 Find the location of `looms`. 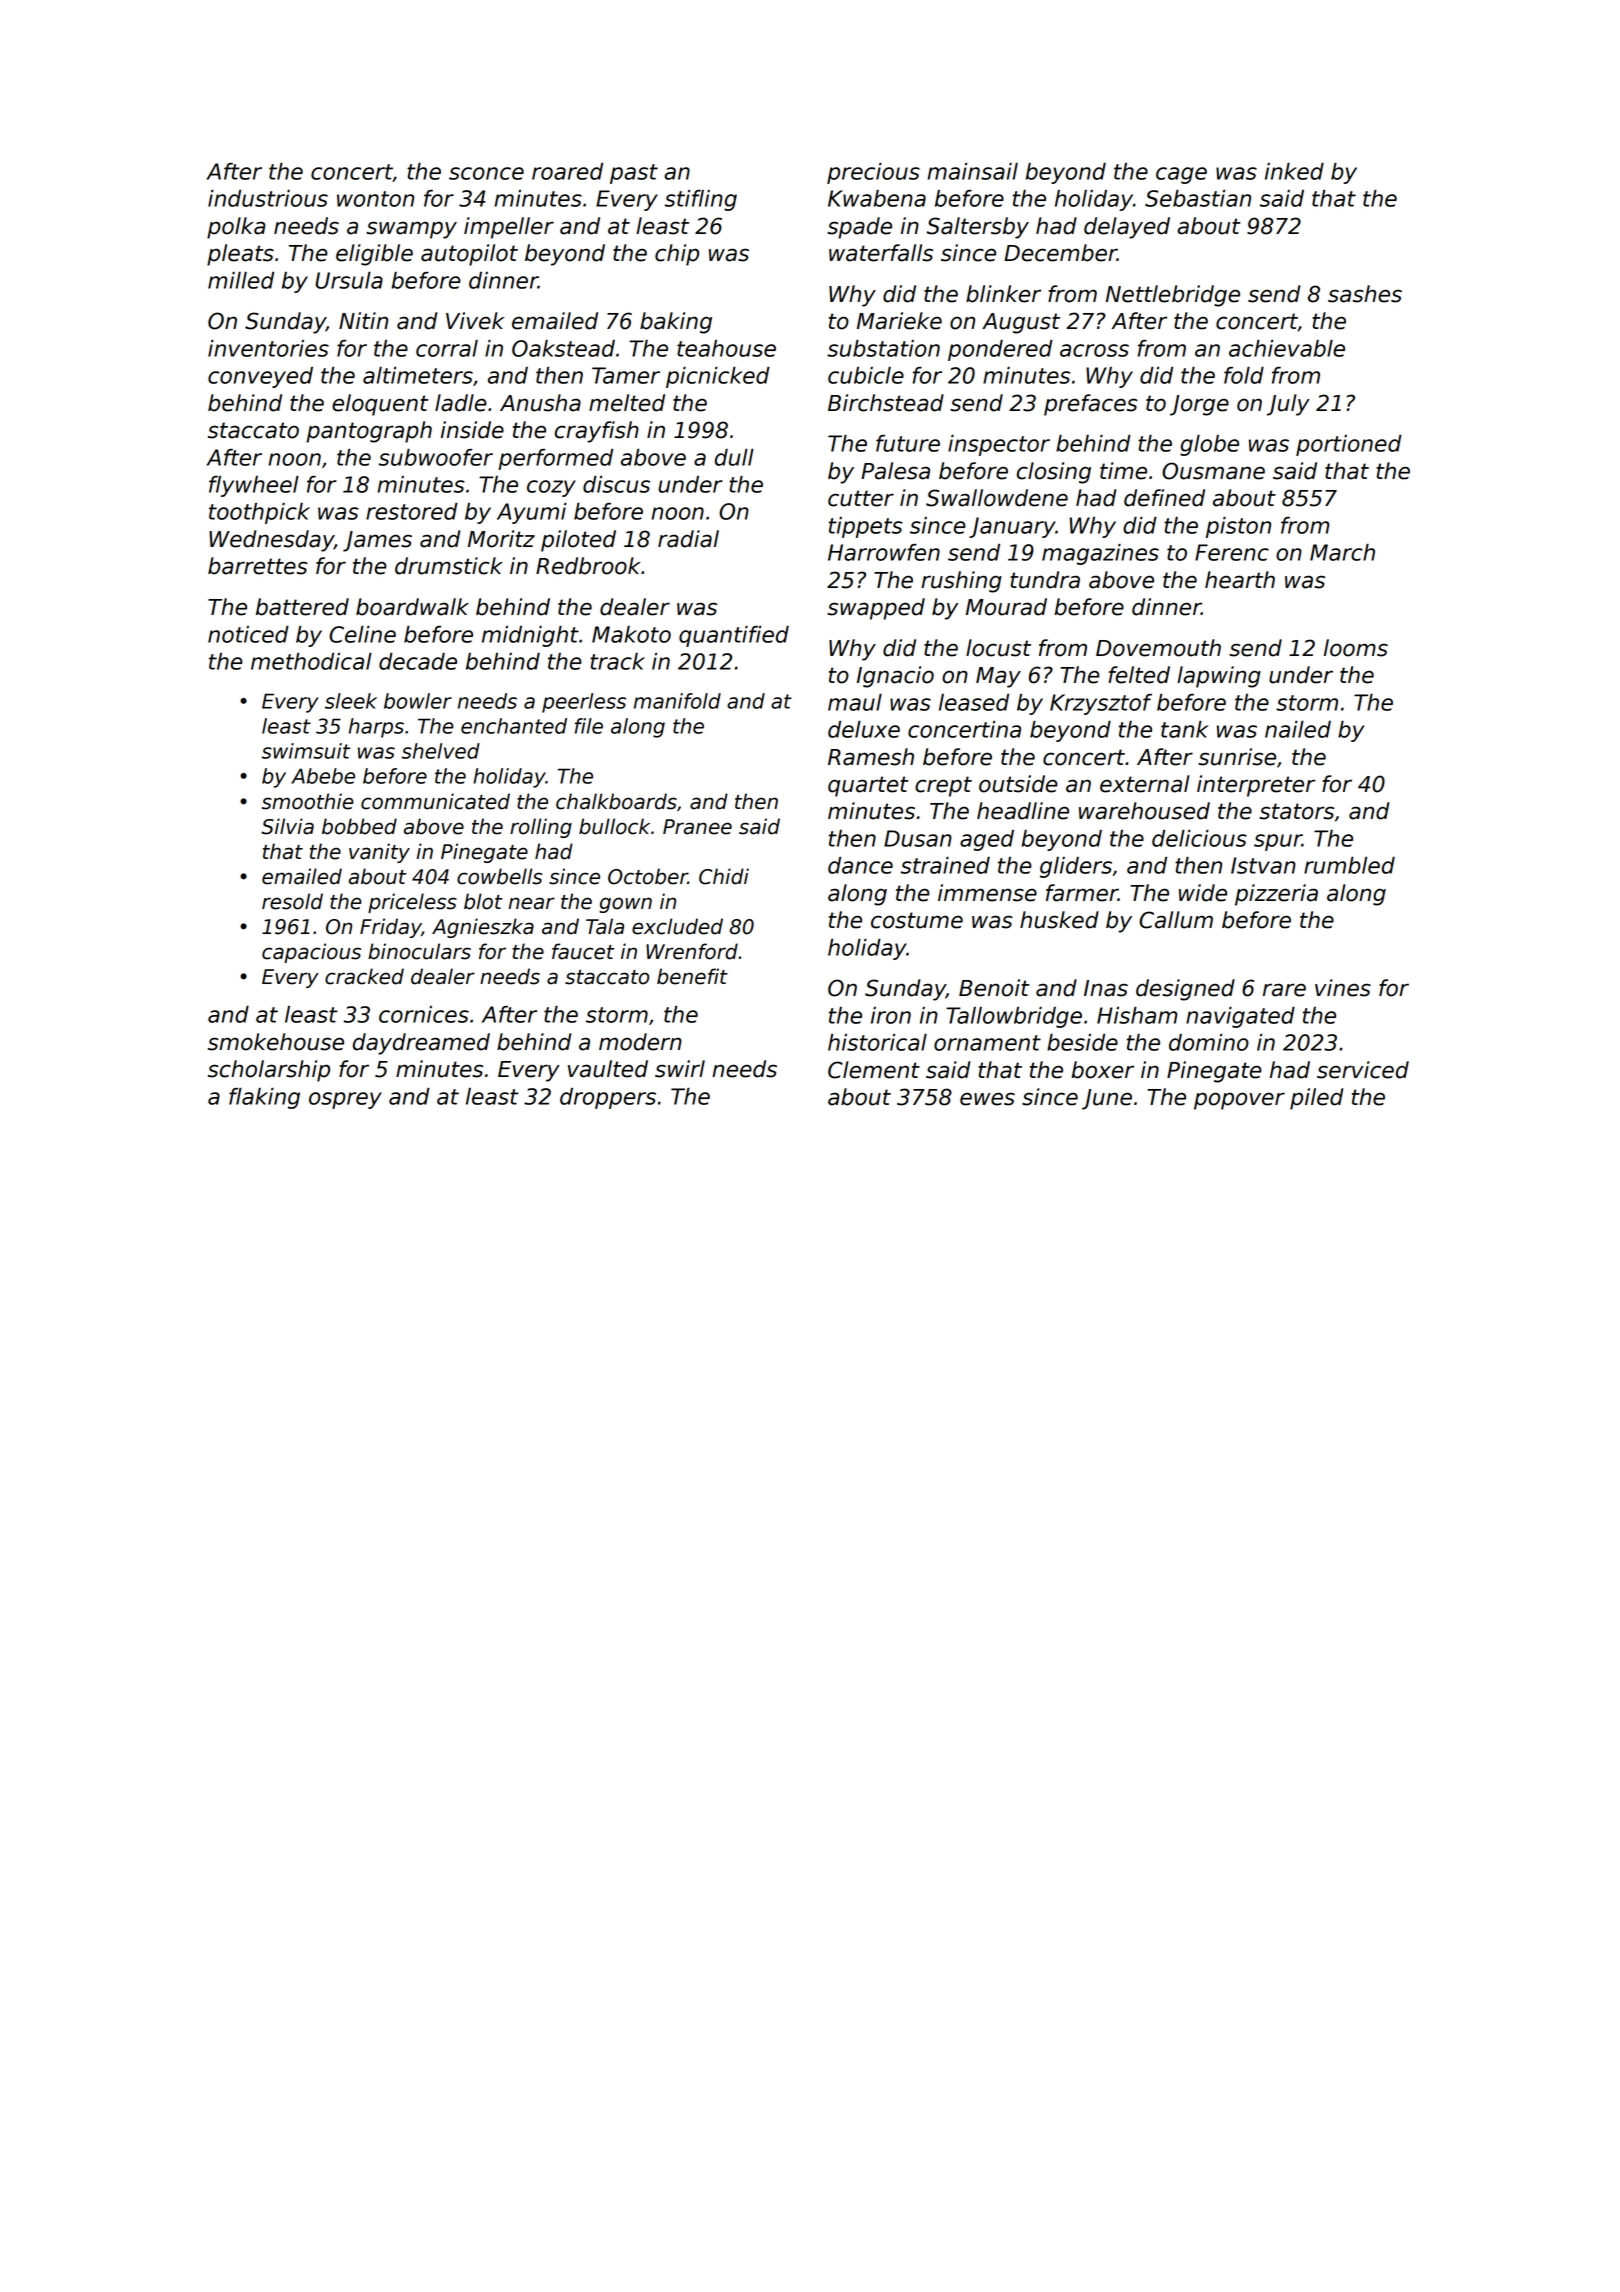

looms is located at coordinates (1356, 648).
